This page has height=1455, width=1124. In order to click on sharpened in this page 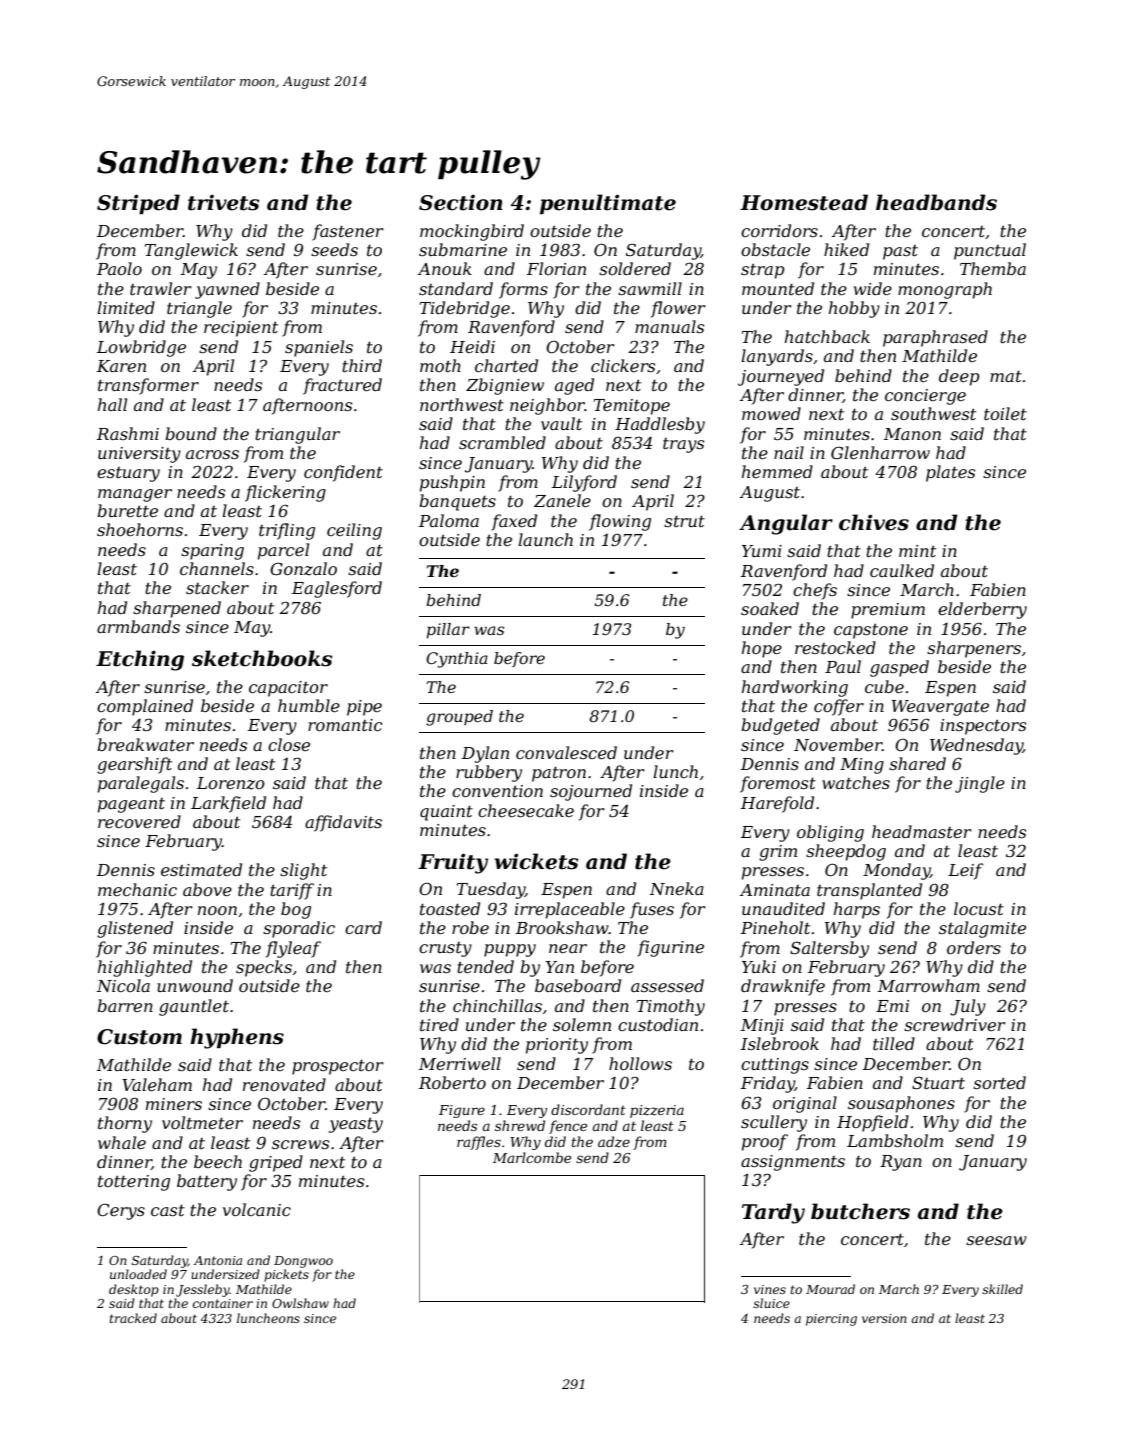, I will do `click(177, 609)`.
